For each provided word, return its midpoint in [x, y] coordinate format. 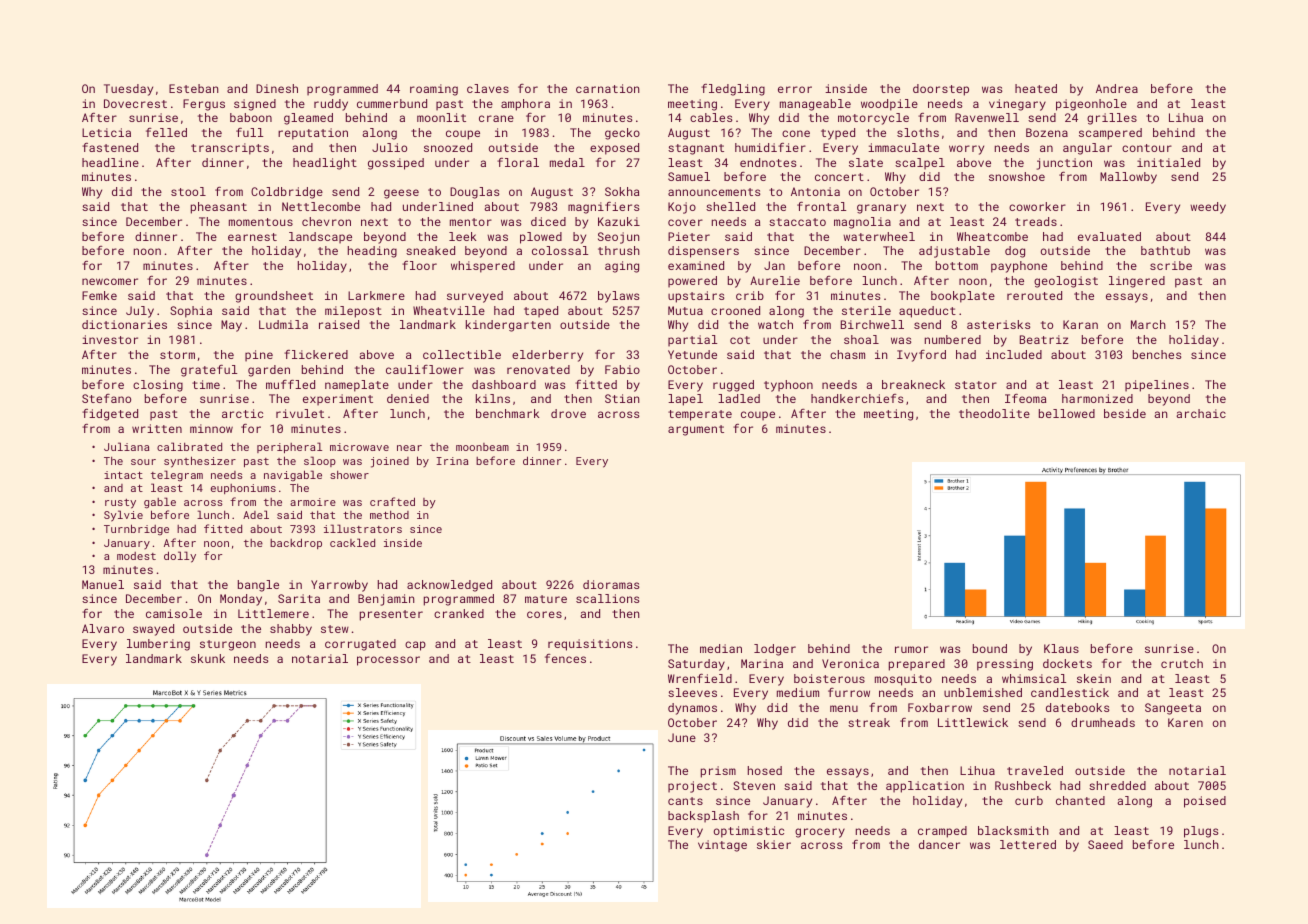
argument [696, 430]
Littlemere [273, 613]
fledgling [733, 90]
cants [685, 801]
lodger [775, 650]
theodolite [994, 413]
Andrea [1117, 88]
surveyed [475, 297]
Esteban [194, 88]
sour [143, 462]
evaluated [1109, 236]
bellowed [1067, 413]
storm [177, 355]
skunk [208, 658]
